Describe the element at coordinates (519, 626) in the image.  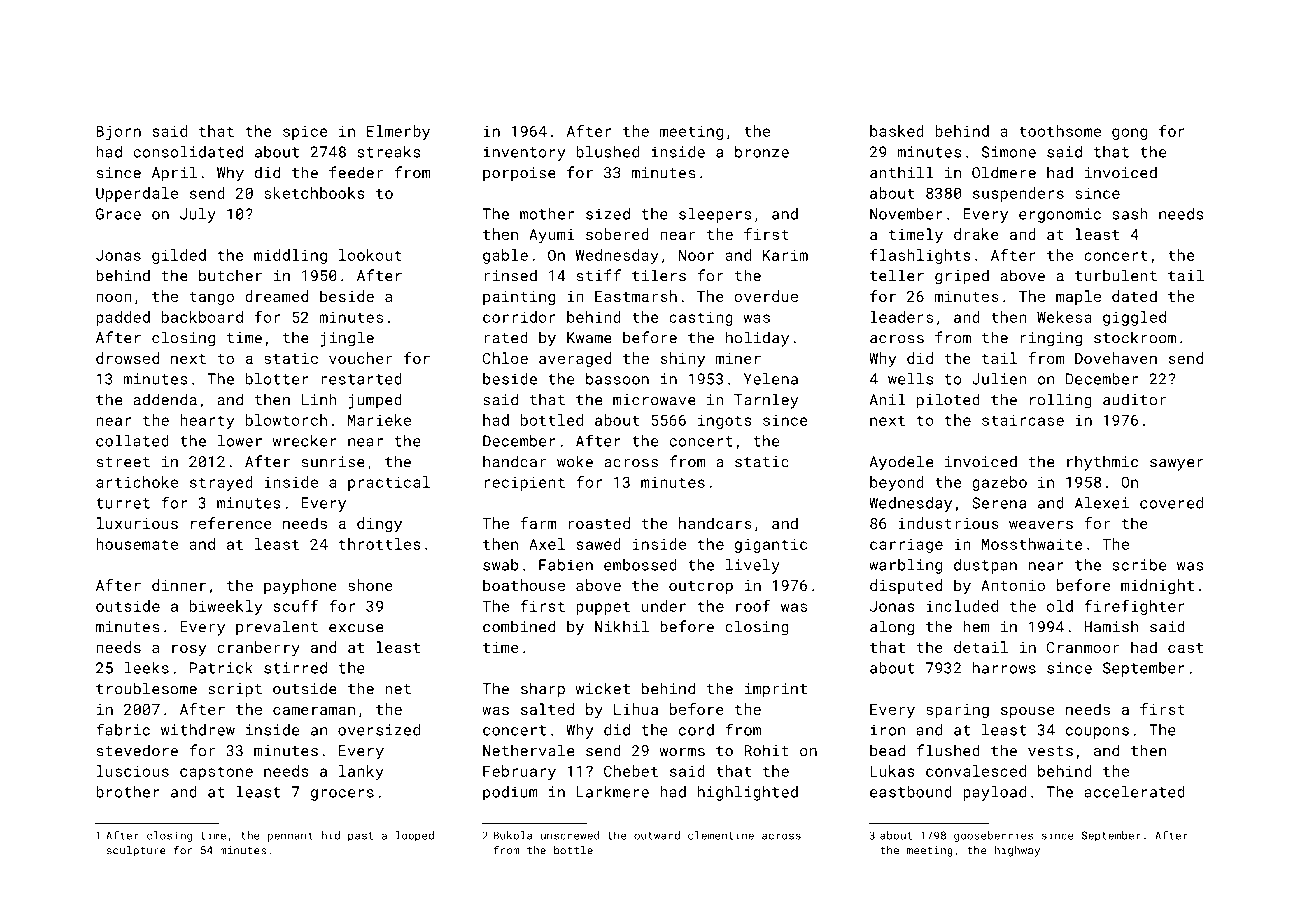
I see `combined` at that location.
